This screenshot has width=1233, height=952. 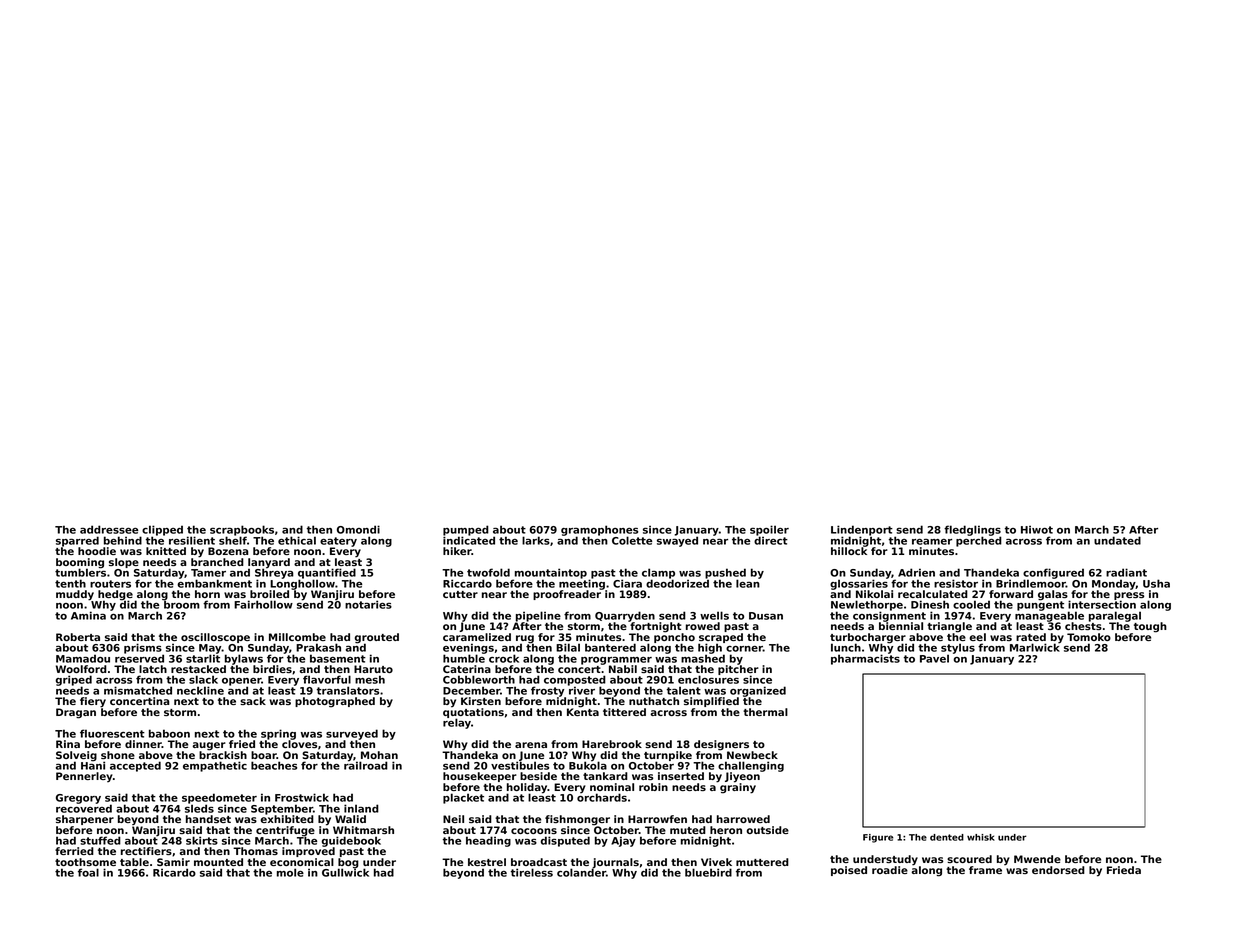 I want to click on radiant, so click(x=1126, y=572).
